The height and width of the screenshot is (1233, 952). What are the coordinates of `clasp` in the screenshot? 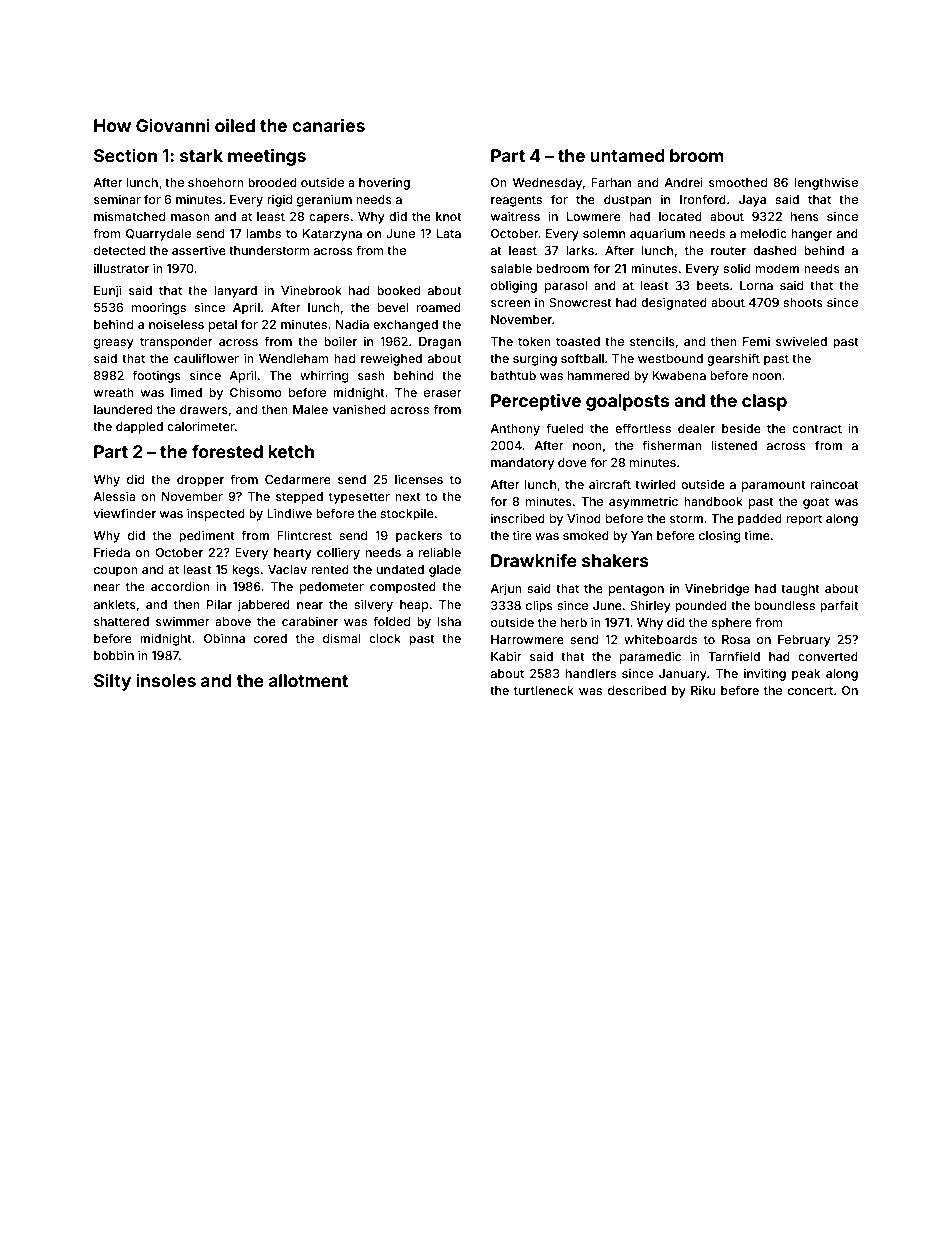 It's located at (764, 402).
